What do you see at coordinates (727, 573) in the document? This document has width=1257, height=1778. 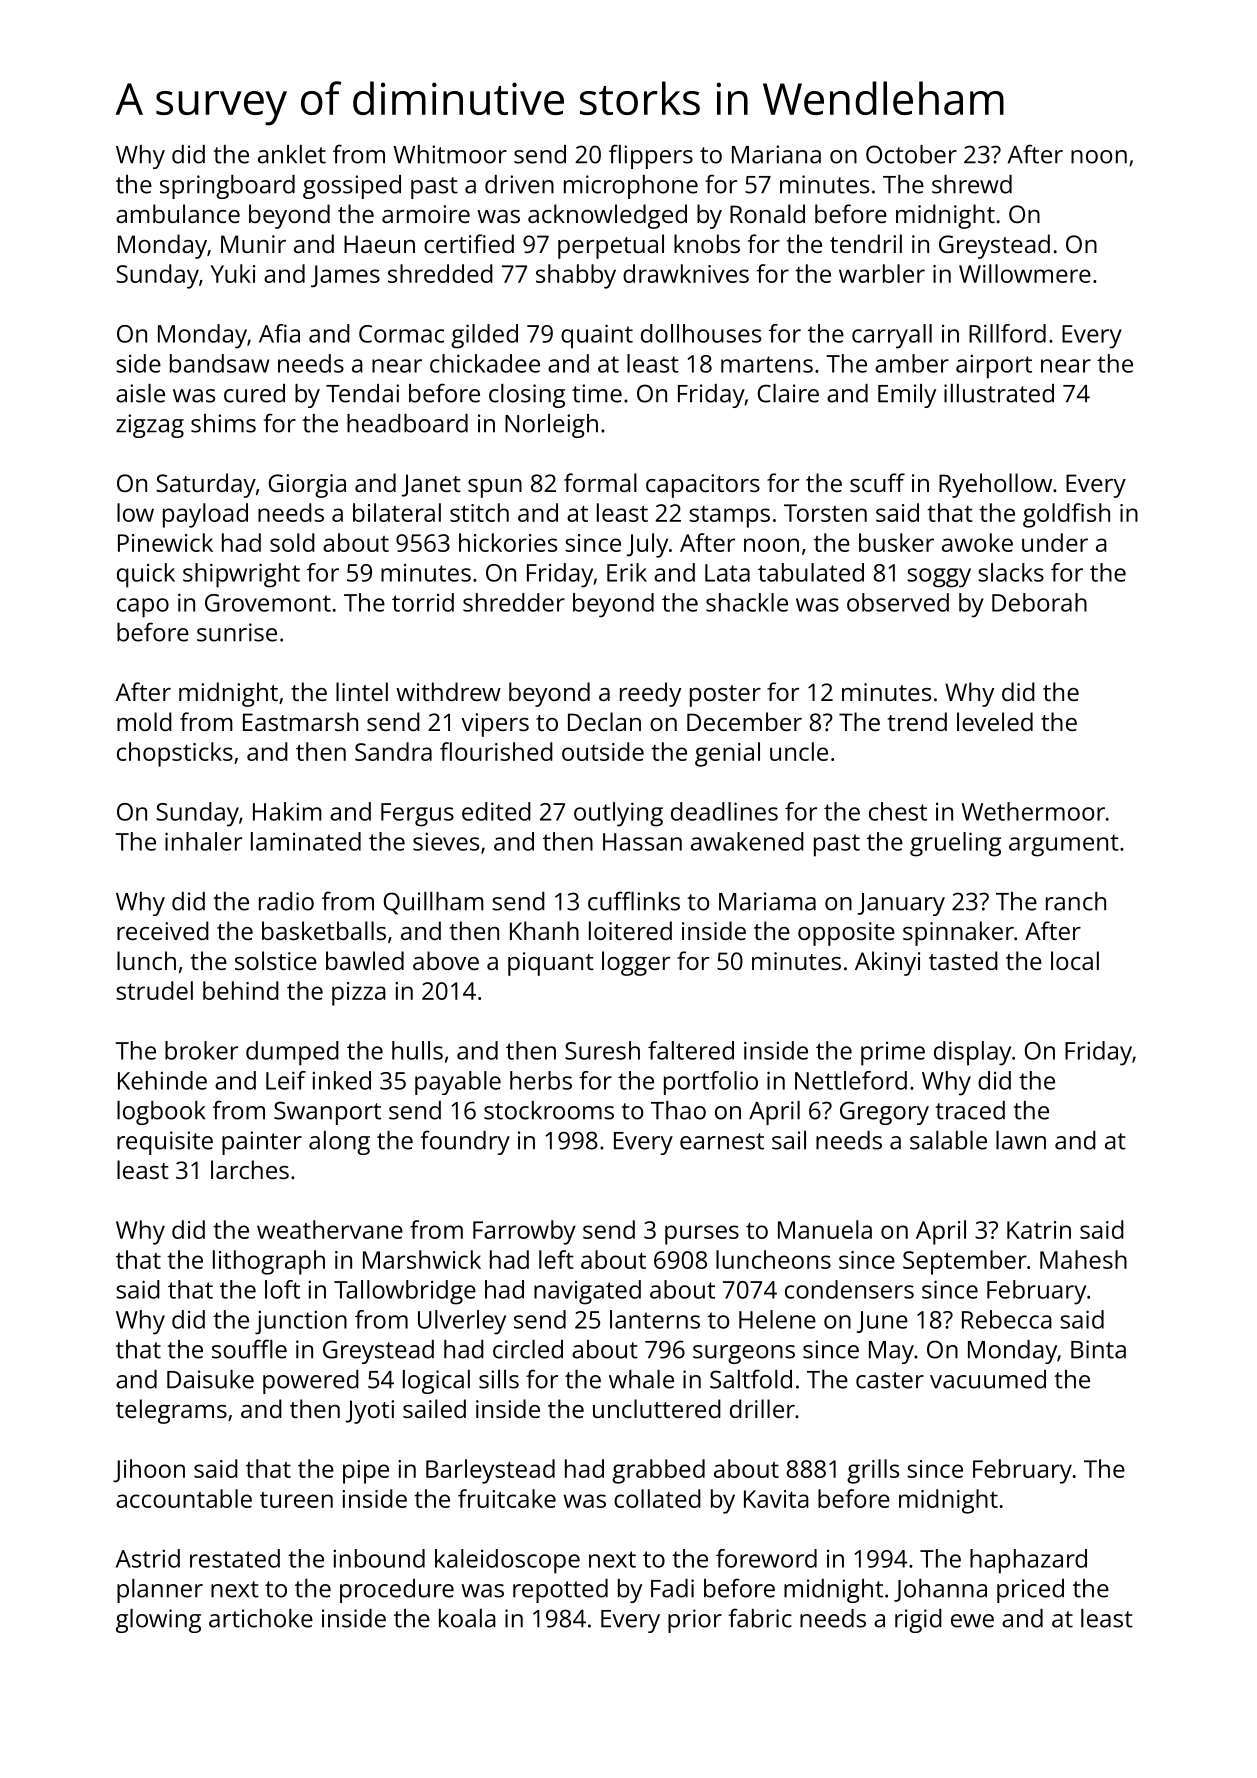 I see `Lata` at bounding box center [727, 573].
